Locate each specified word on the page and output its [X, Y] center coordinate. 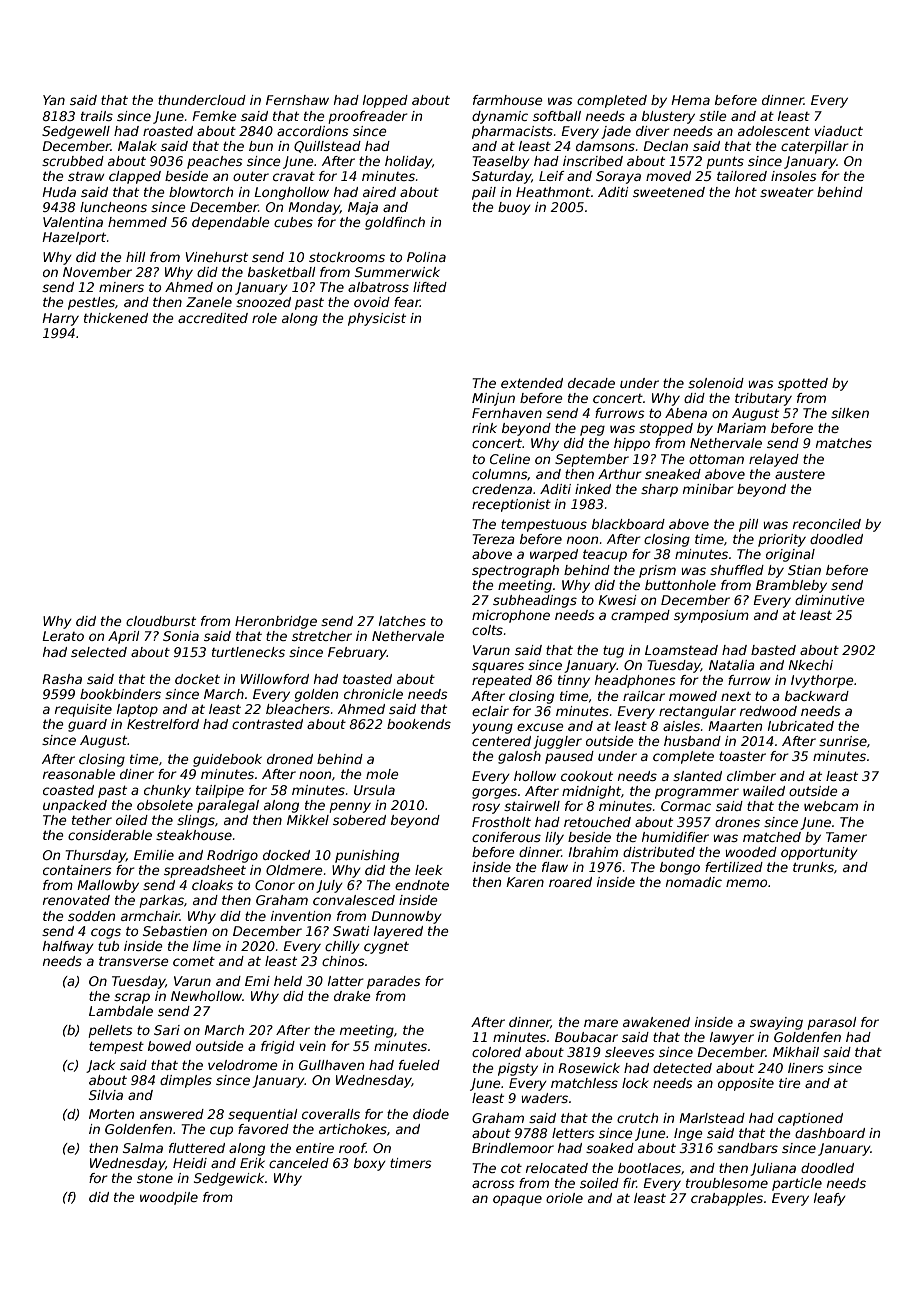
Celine [510, 459]
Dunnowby [406, 917]
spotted [803, 384]
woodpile [169, 1198]
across [493, 1184]
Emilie [154, 855]
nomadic [694, 882]
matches [844, 443]
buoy [514, 208]
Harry [60, 319]
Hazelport [74, 238]
